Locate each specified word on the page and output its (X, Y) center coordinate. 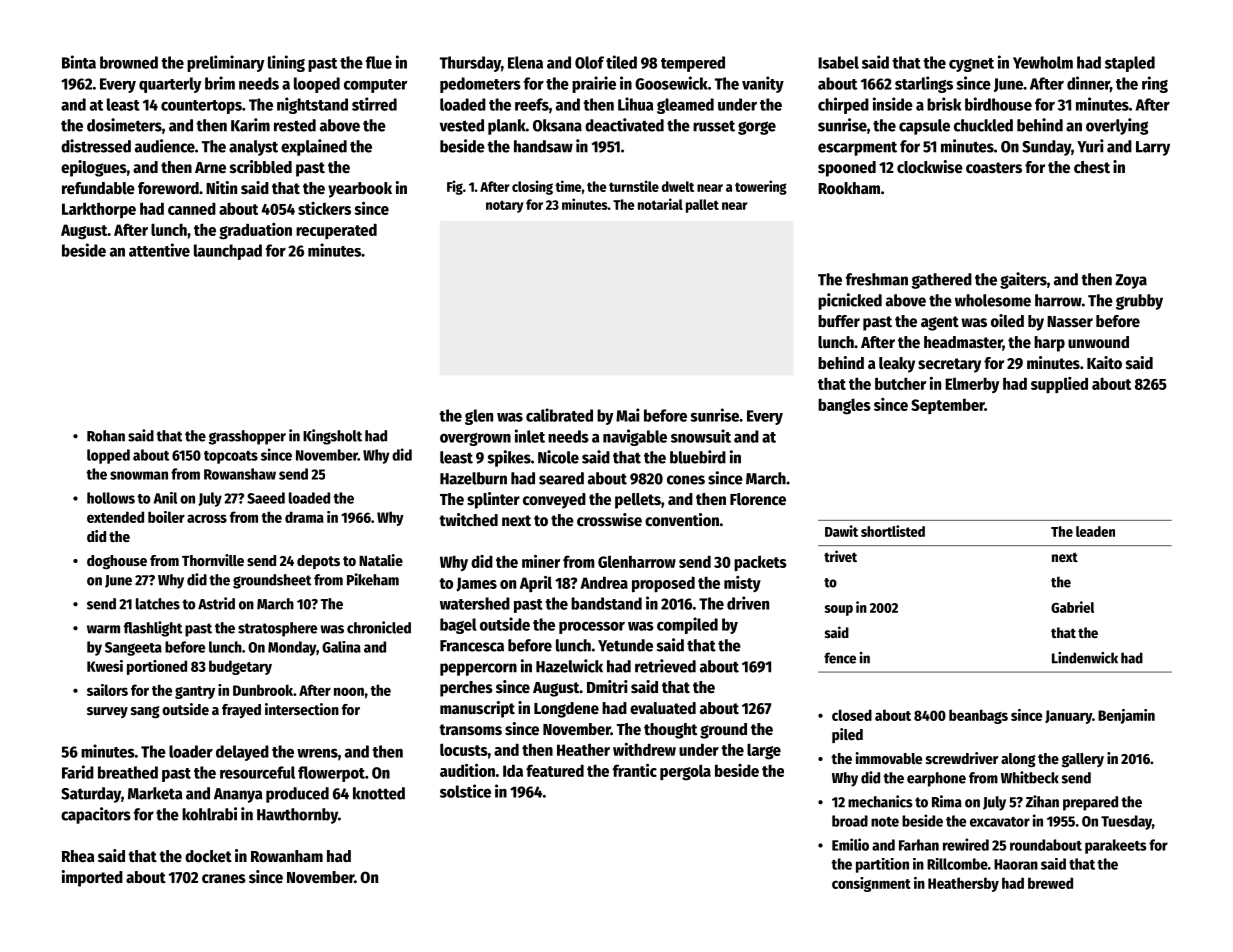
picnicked (850, 301)
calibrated (559, 415)
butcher (900, 383)
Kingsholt (332, 437)
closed (852, 715)
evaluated (663, 708)
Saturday (91, 795)
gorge (757, 128)
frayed (241, 711)
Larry (1153, 148)
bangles (844, 406)
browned (129, 62)
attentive (159, 250)
